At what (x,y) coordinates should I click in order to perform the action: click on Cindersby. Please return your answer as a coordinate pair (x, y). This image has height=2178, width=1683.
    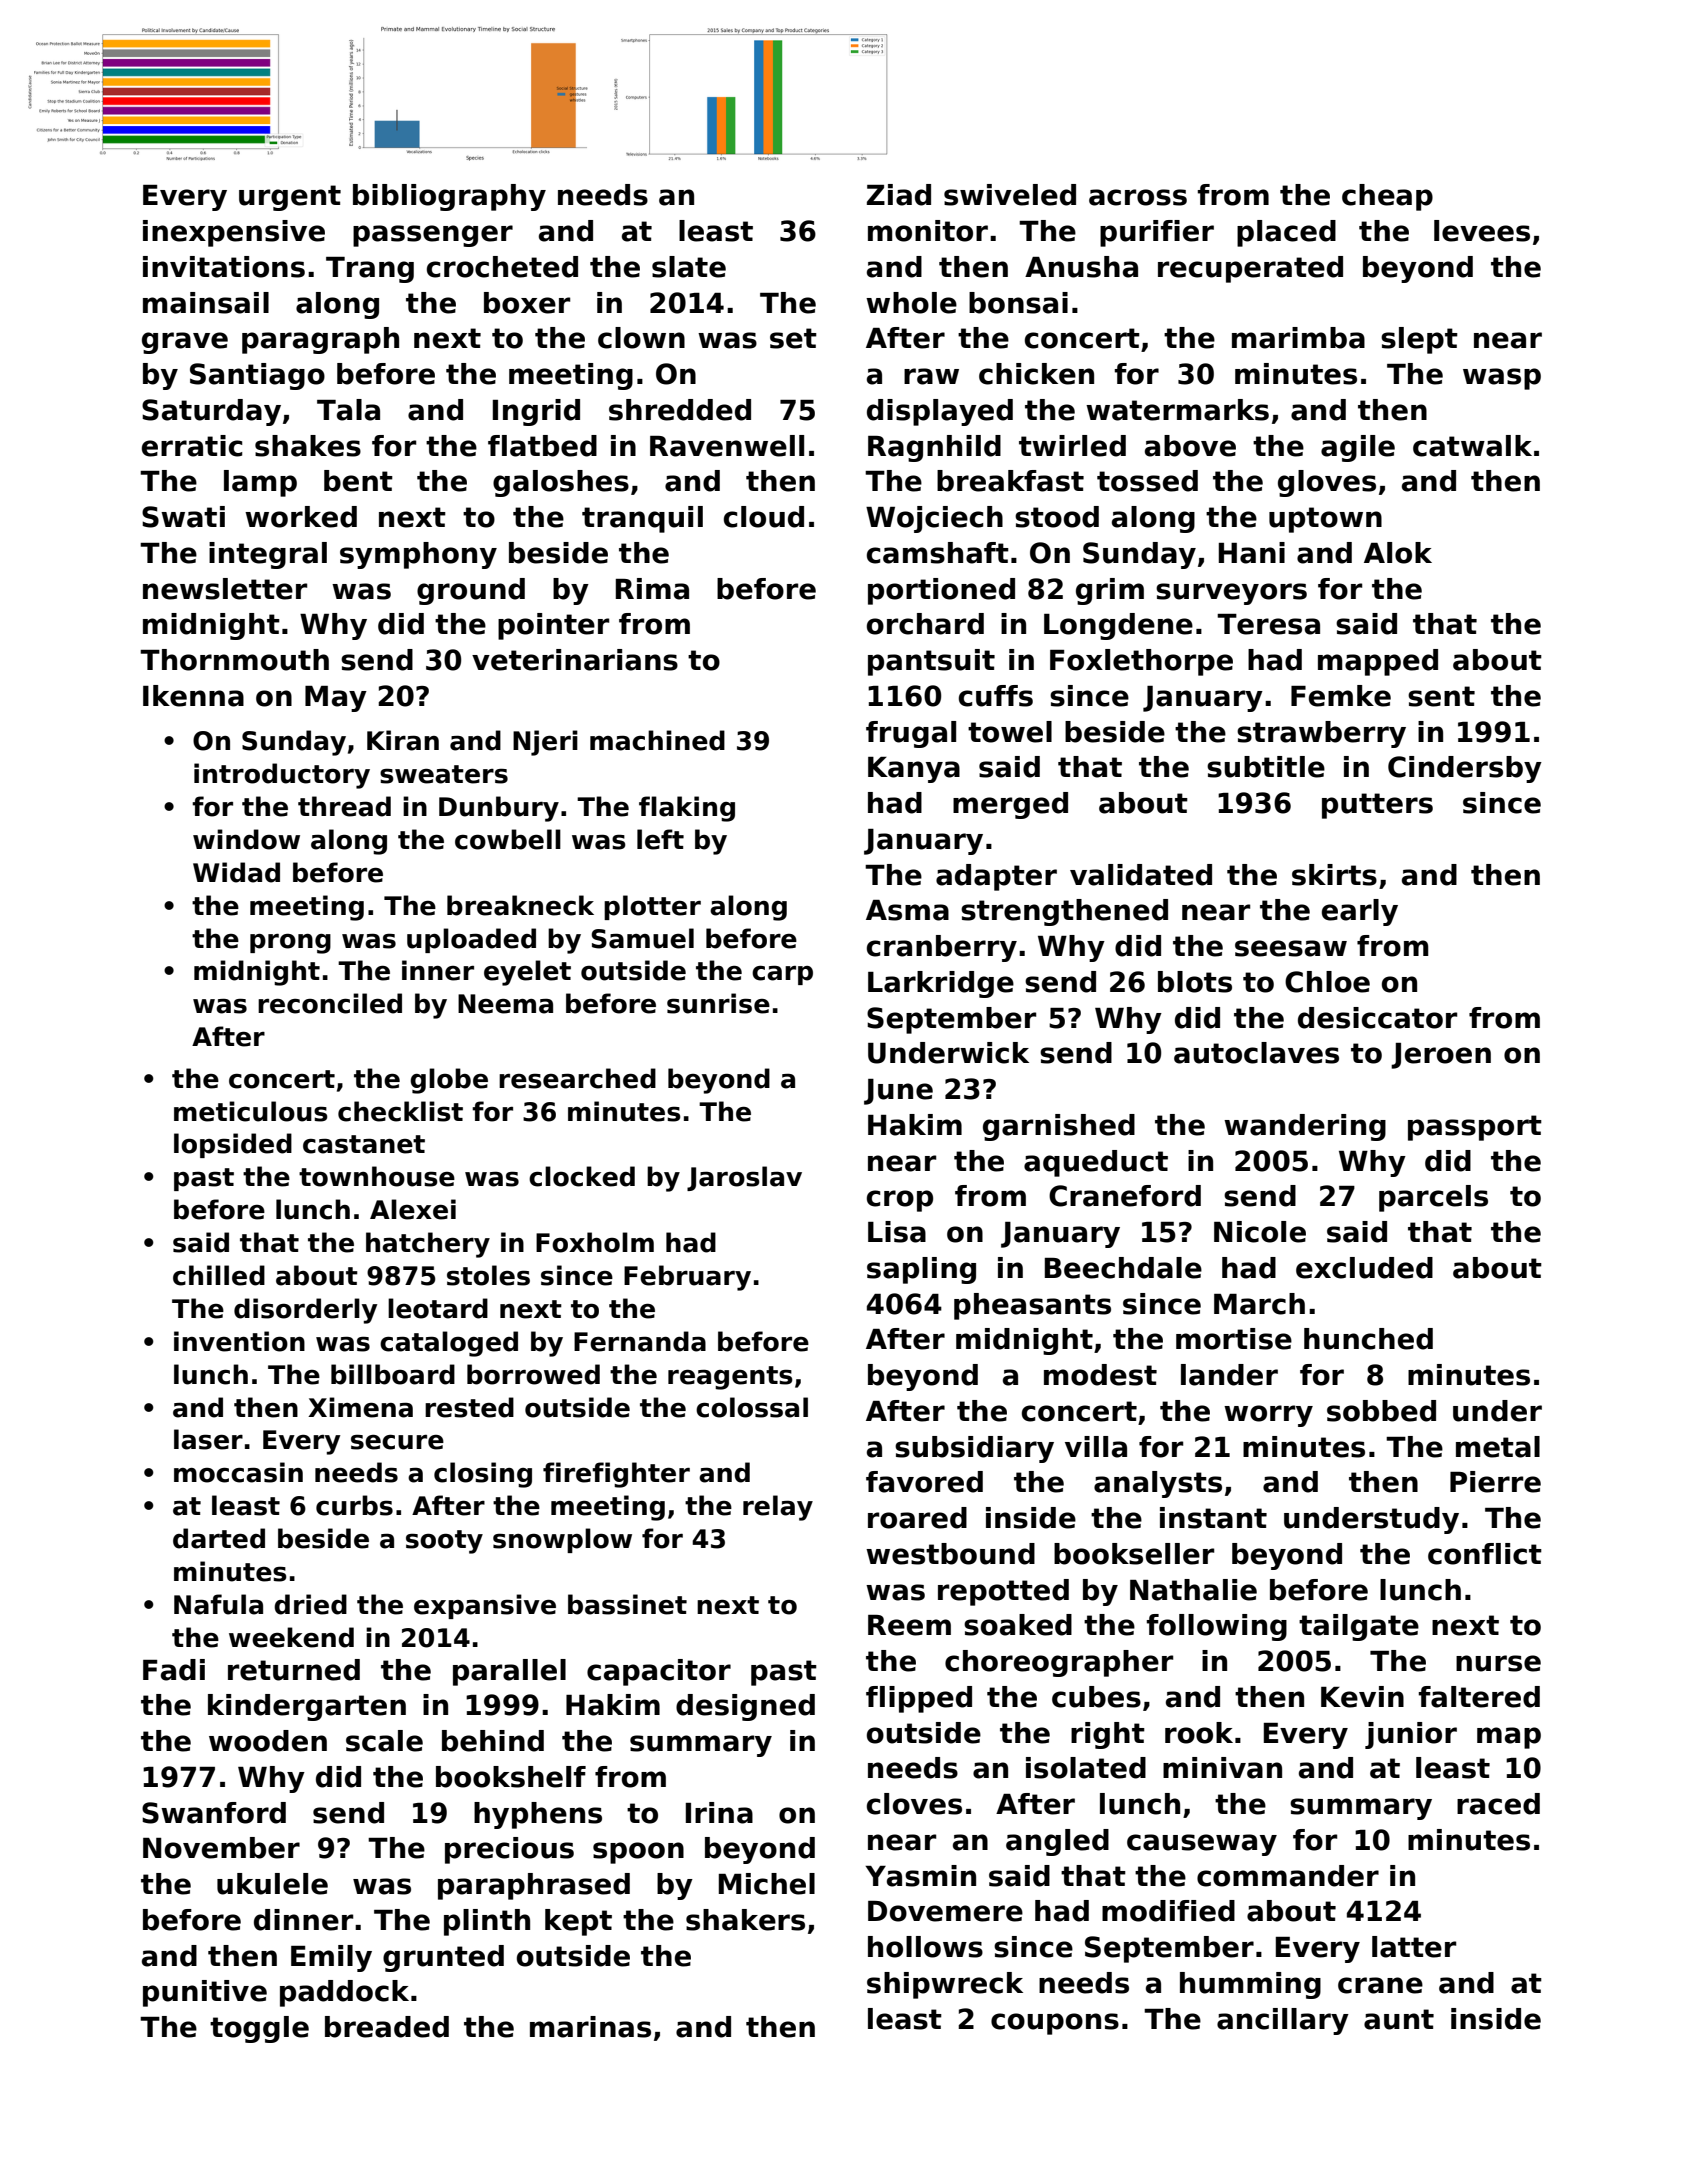
    Looking at the image, I should click on (1465, 769).
